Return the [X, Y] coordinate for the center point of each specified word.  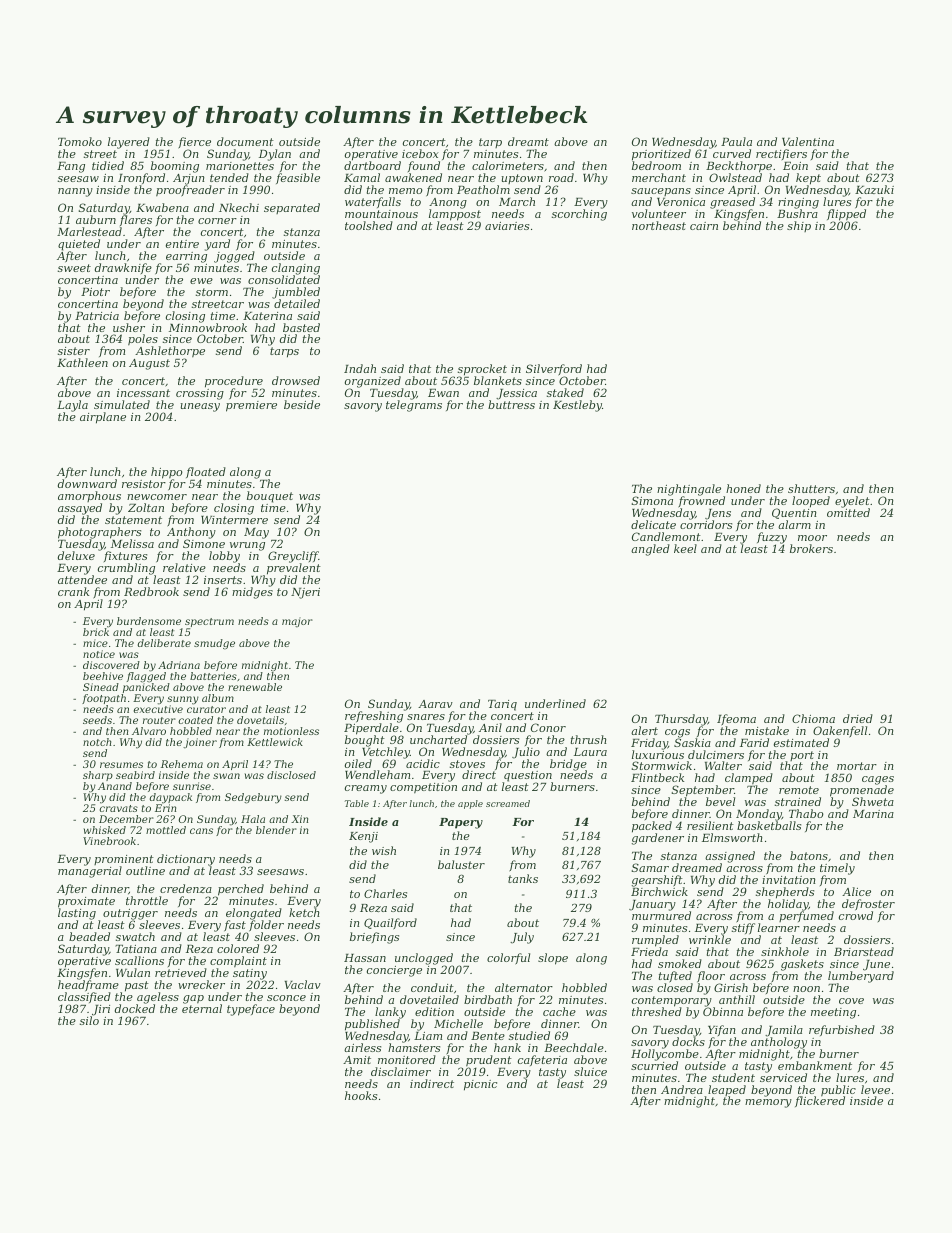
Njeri [305, 593]
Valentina [808, 141]
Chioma [813, 718]
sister [74, 351]
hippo [167, 473]
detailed [297, 303]
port [802, 756]
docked [135, 1009]
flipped [846, 215]
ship [799, 226]
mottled [166, 830]
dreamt [528, 141]
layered [129, 143]
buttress [511, 404]
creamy [366, 789]
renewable [255, 687]
